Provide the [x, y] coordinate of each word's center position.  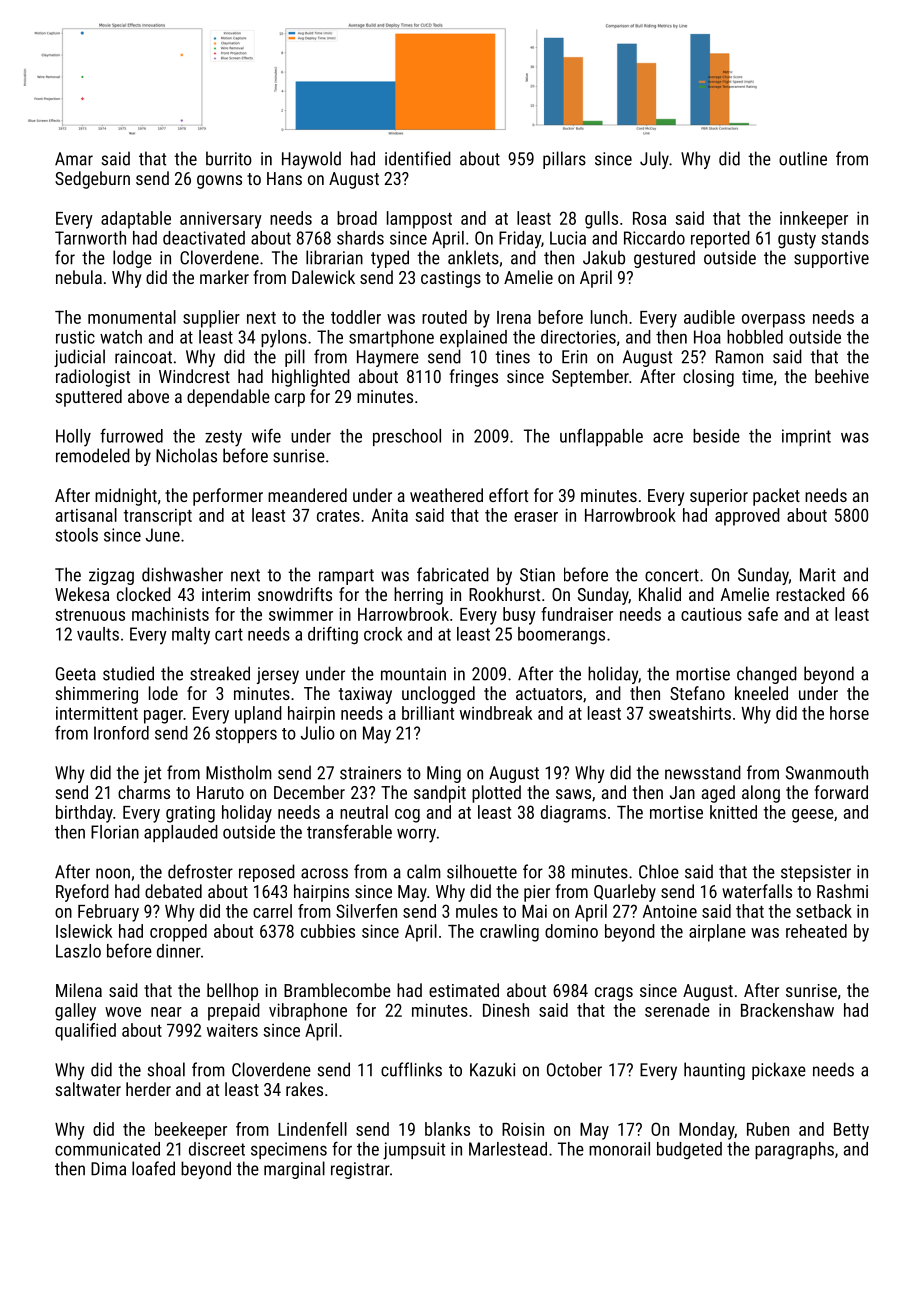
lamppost [419, 220]
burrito [229, 158]
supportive [831, 259]
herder [148, 1089]
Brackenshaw [787, 1010]
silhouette [482, 871]
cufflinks [411, 1069]
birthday [84, 814]
